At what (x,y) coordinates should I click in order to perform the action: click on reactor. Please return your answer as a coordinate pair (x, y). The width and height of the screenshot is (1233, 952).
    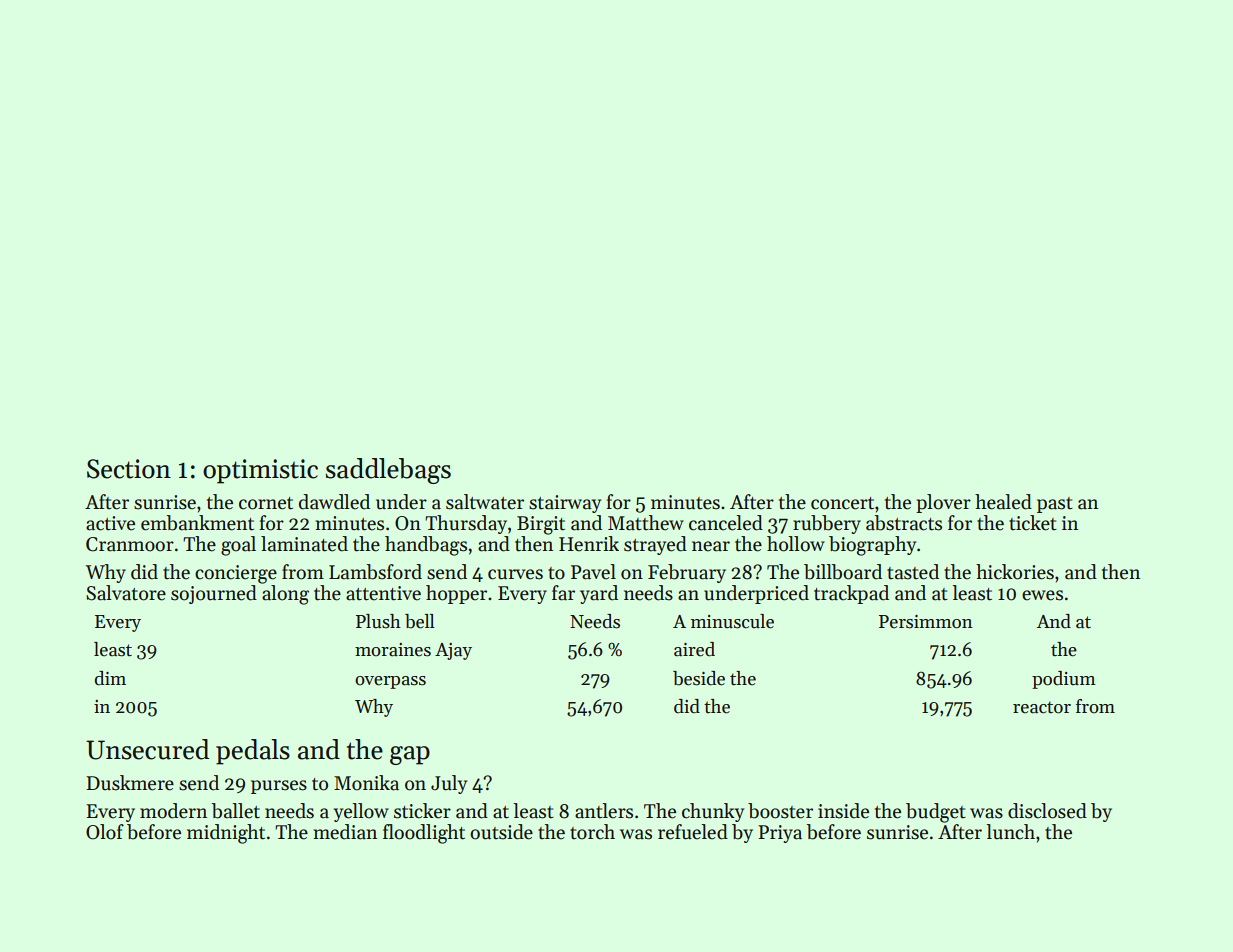
    Looking at the image, I should click on (1042, 707).
